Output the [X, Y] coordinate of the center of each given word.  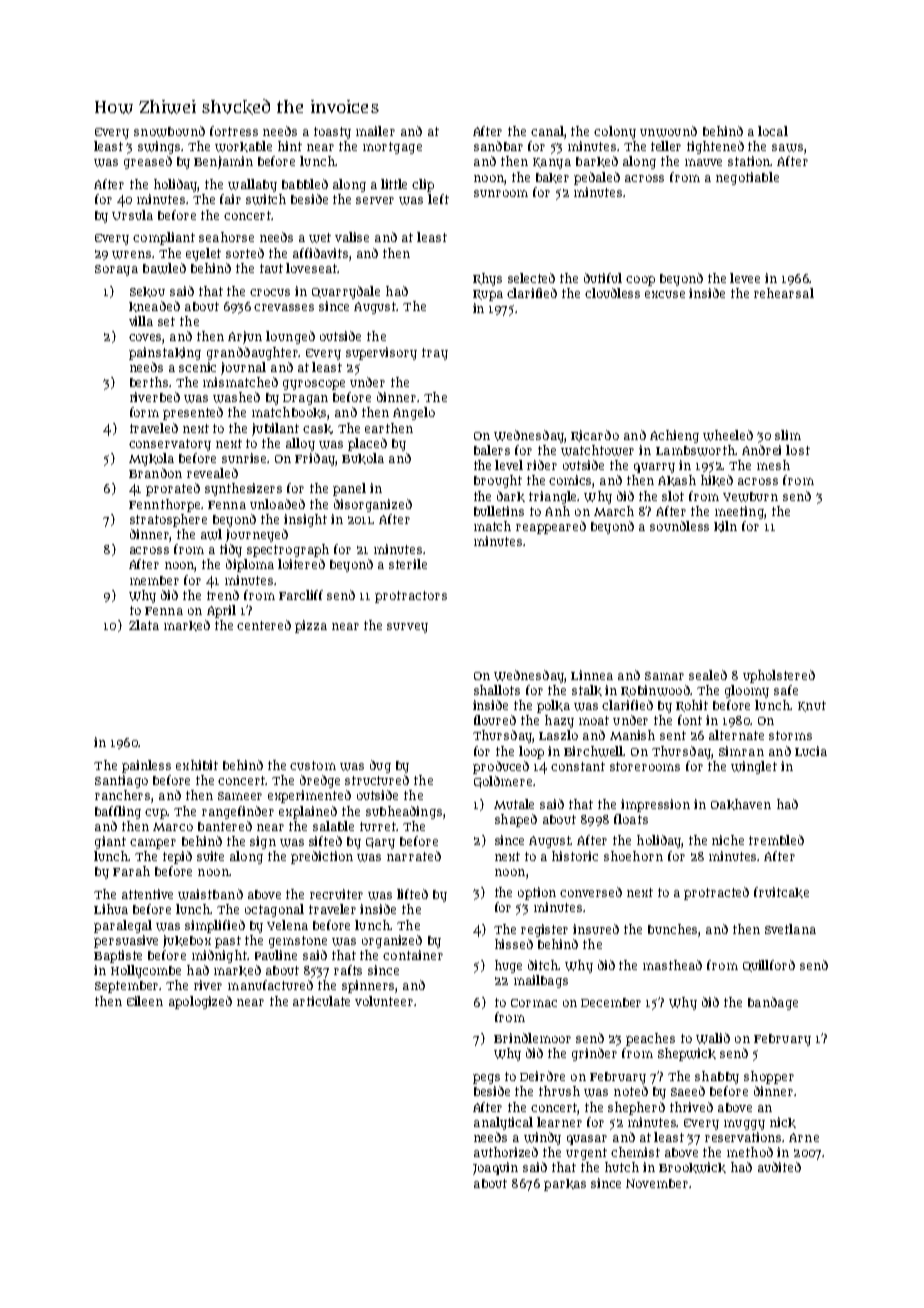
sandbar [498, 146]
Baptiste [118, 956]
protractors [411, 597]
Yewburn [750, 497]
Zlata [144, 625]
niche [728, 840]
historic [575, 856]
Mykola [151, 459]
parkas [565, 1185]
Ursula [132, 215]
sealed [708, 675]
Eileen [145, 1001]
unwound [668, 131]
